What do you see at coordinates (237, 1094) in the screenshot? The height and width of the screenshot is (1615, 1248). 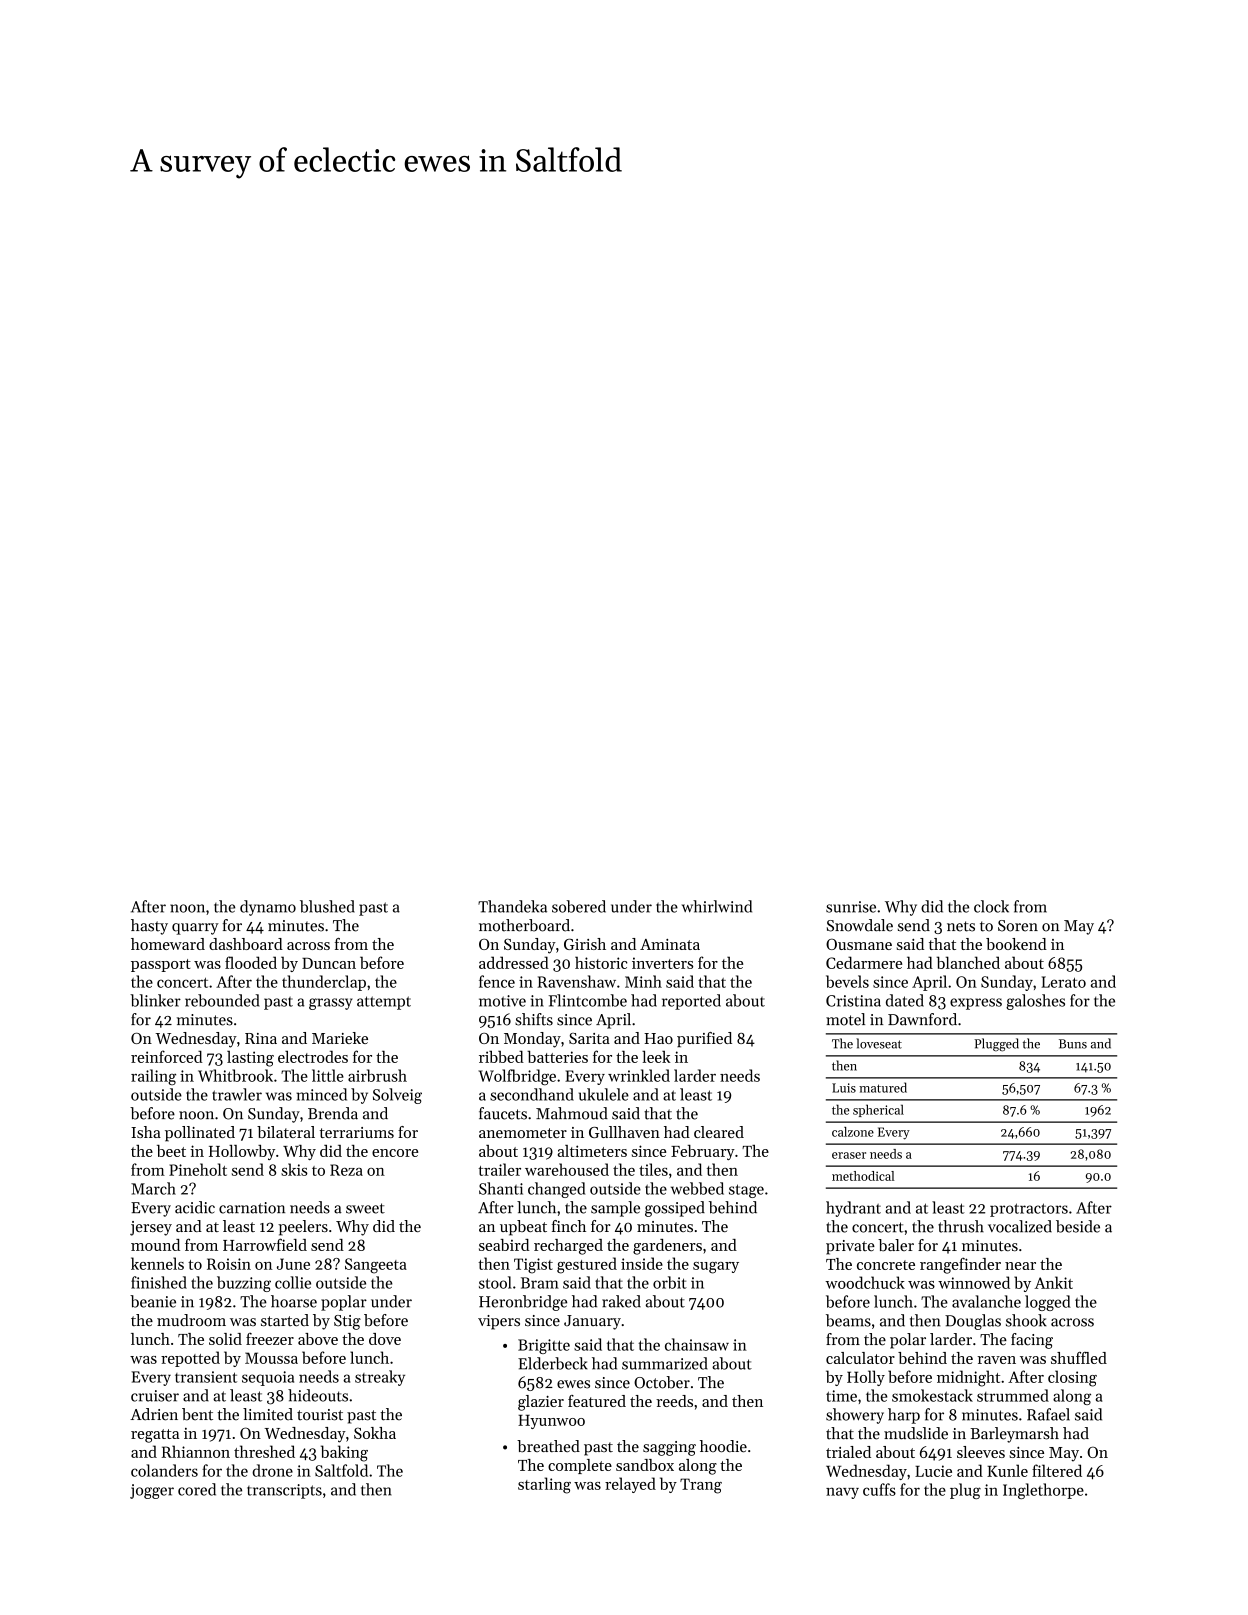 I see `trawler` at bounding box center [237, 1094].
